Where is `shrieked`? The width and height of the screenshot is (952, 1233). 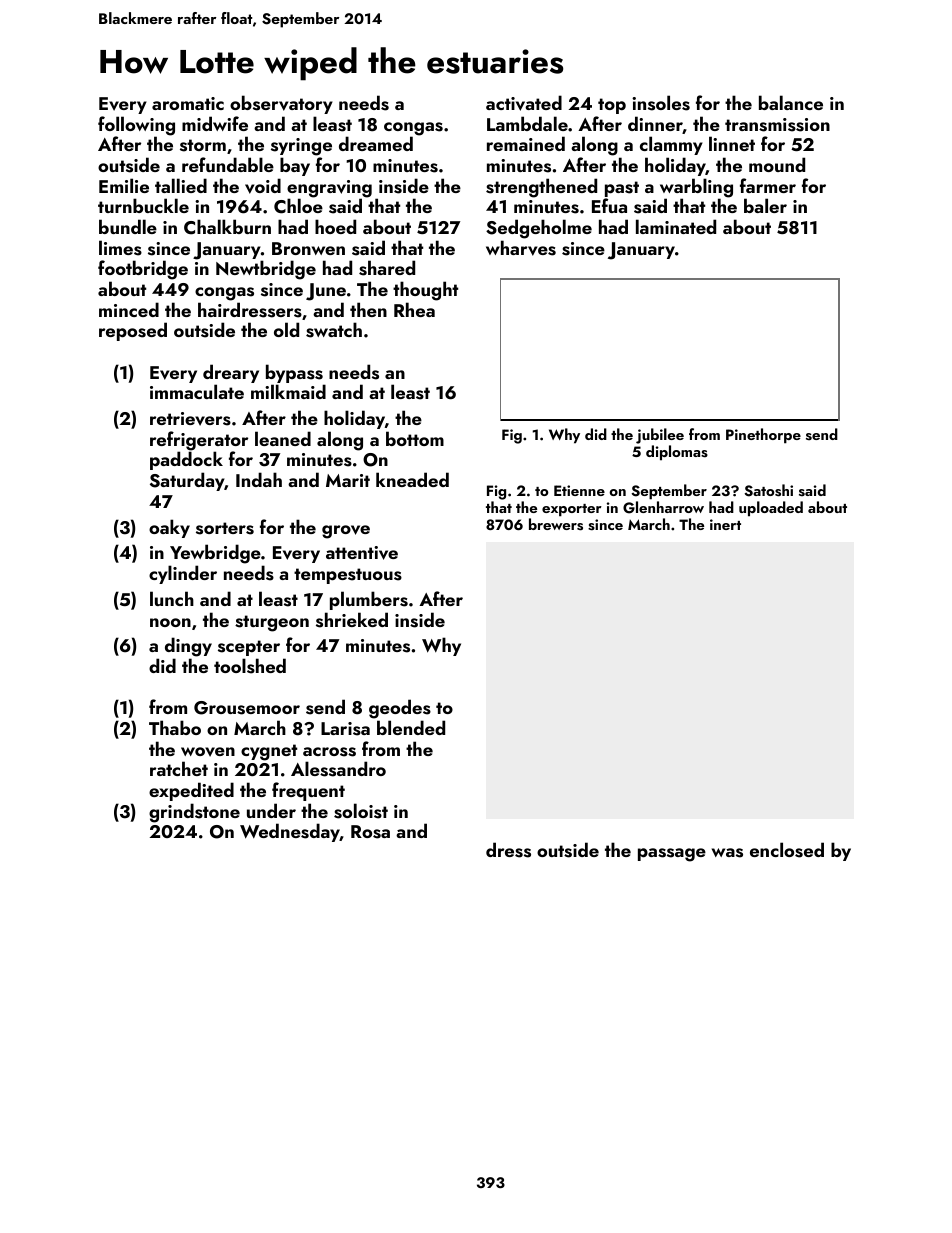 shrieked is located at coordinates (352, 620).
